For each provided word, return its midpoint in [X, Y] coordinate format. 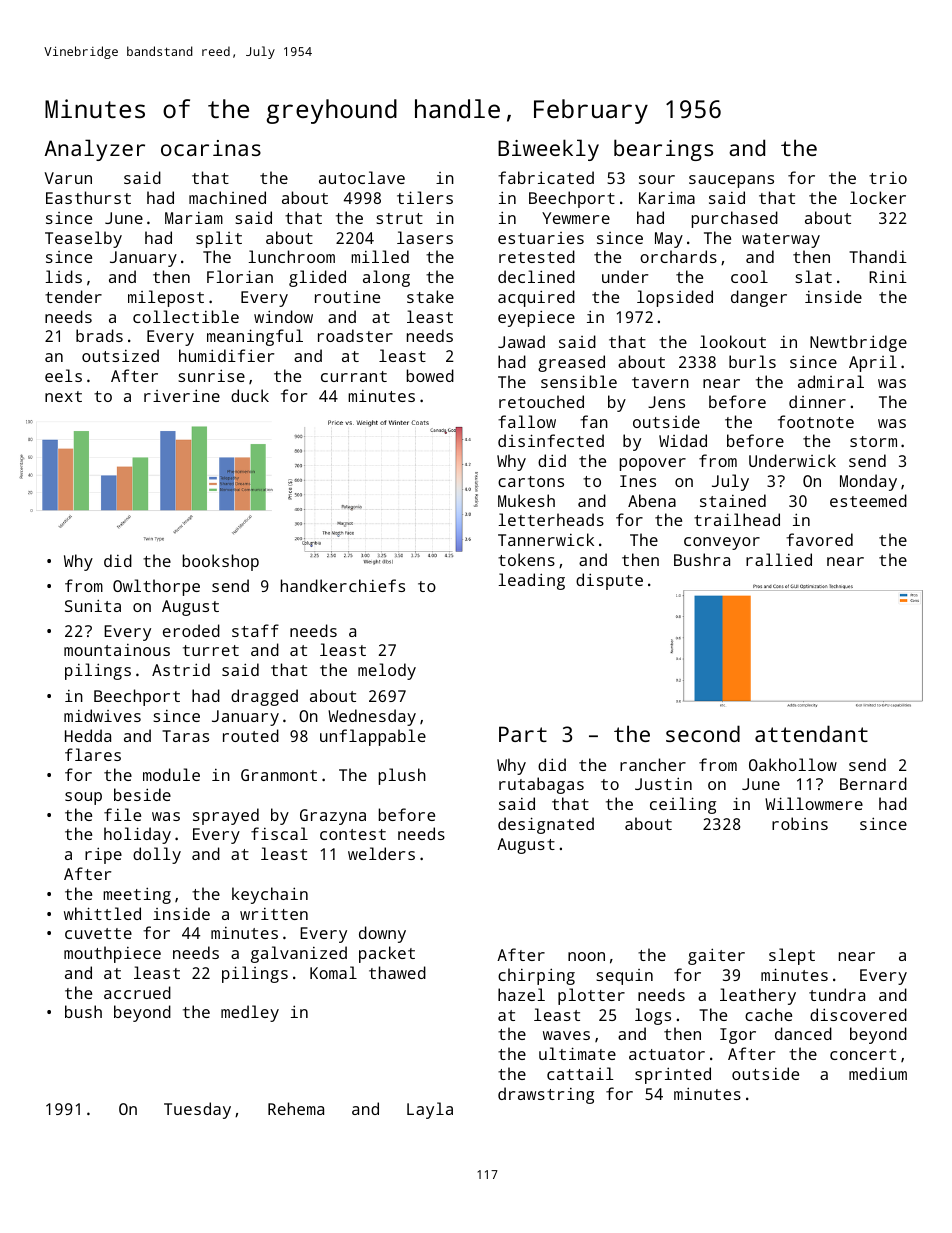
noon [586, 956]
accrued [137, 992]
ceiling [683, 805]
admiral [831, 381]
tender [73, 296]
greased [571, 363]
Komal [333, 972]
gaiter [716, 956]
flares [93, 754]
